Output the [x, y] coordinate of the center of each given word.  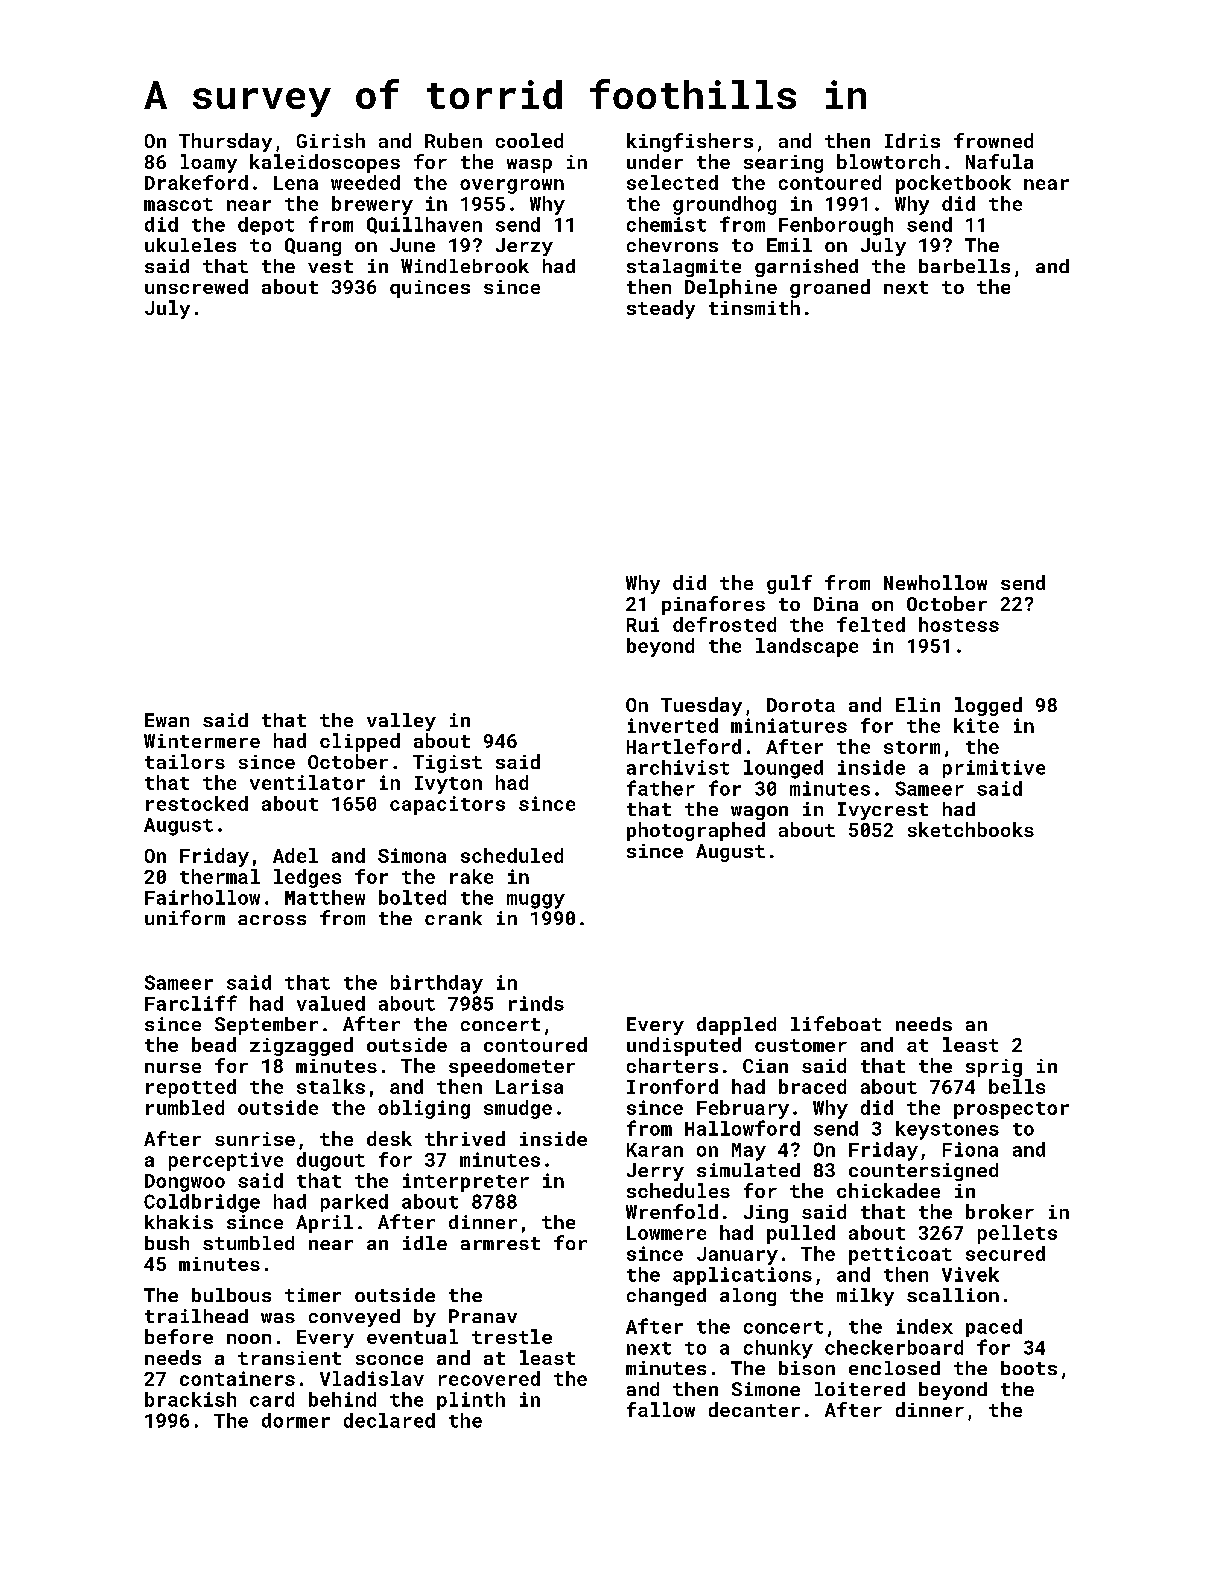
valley [401, 722]
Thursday [225, 142]
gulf [789, 584]
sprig [994, 1068]
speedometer [512, 1067]
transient [289, 1358]
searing [783, 164]
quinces [430, 289]
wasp [529, 166]
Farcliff [191, 1003]
